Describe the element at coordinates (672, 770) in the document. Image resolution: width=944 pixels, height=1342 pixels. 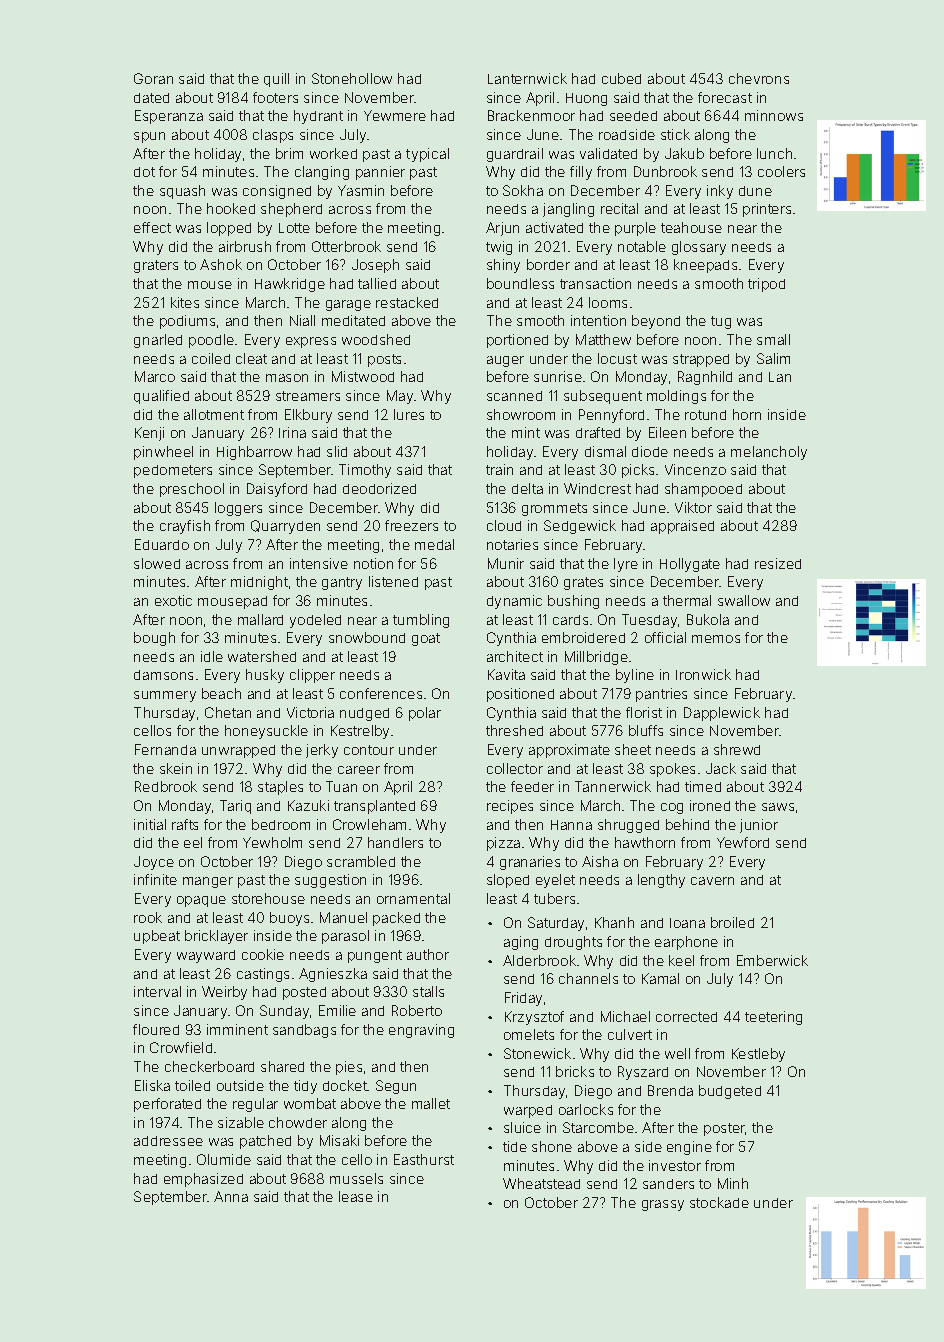
I see `spokes` at that location.
